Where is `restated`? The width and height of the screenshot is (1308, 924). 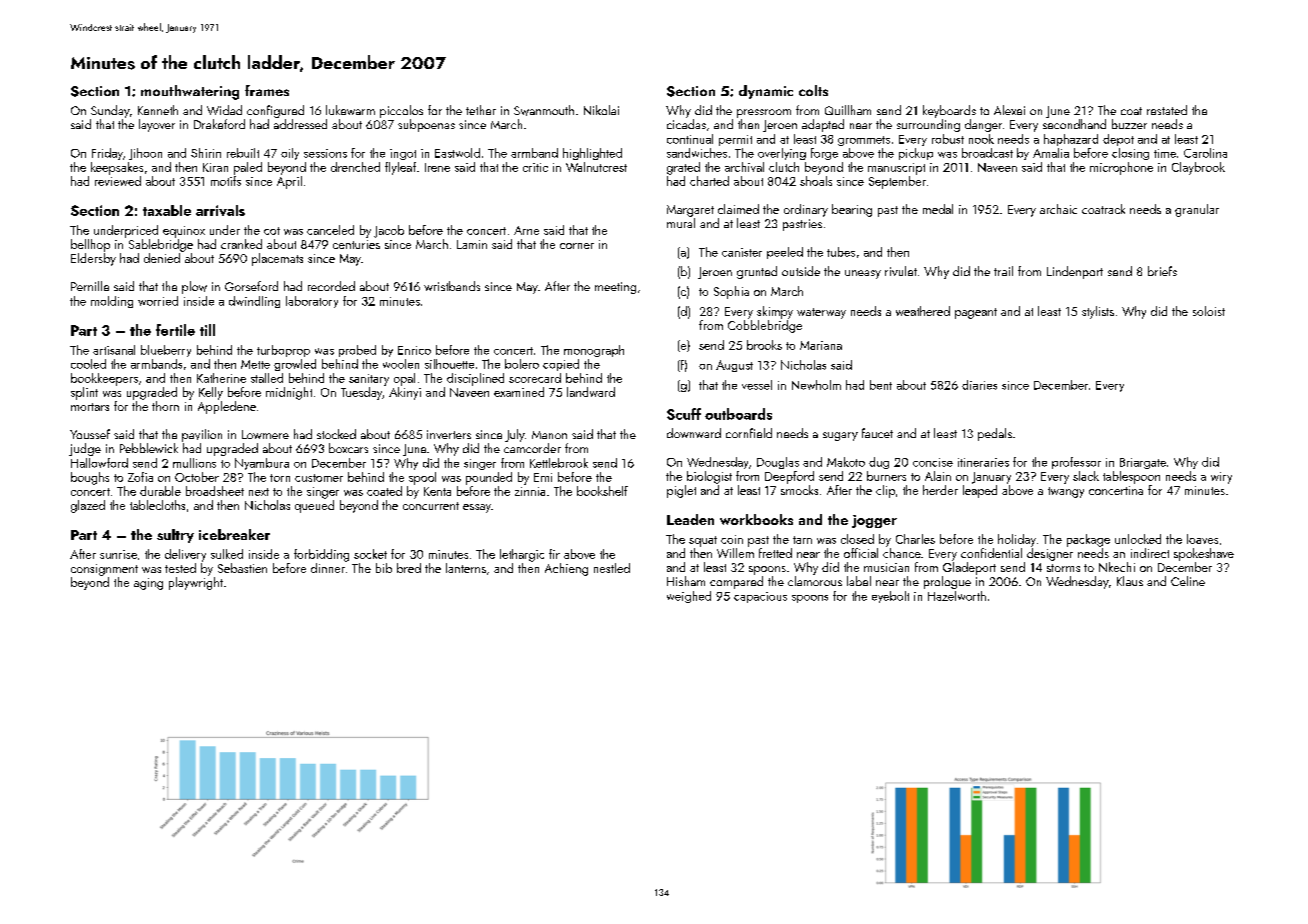
restated is located at coordinates (1167, 110).
